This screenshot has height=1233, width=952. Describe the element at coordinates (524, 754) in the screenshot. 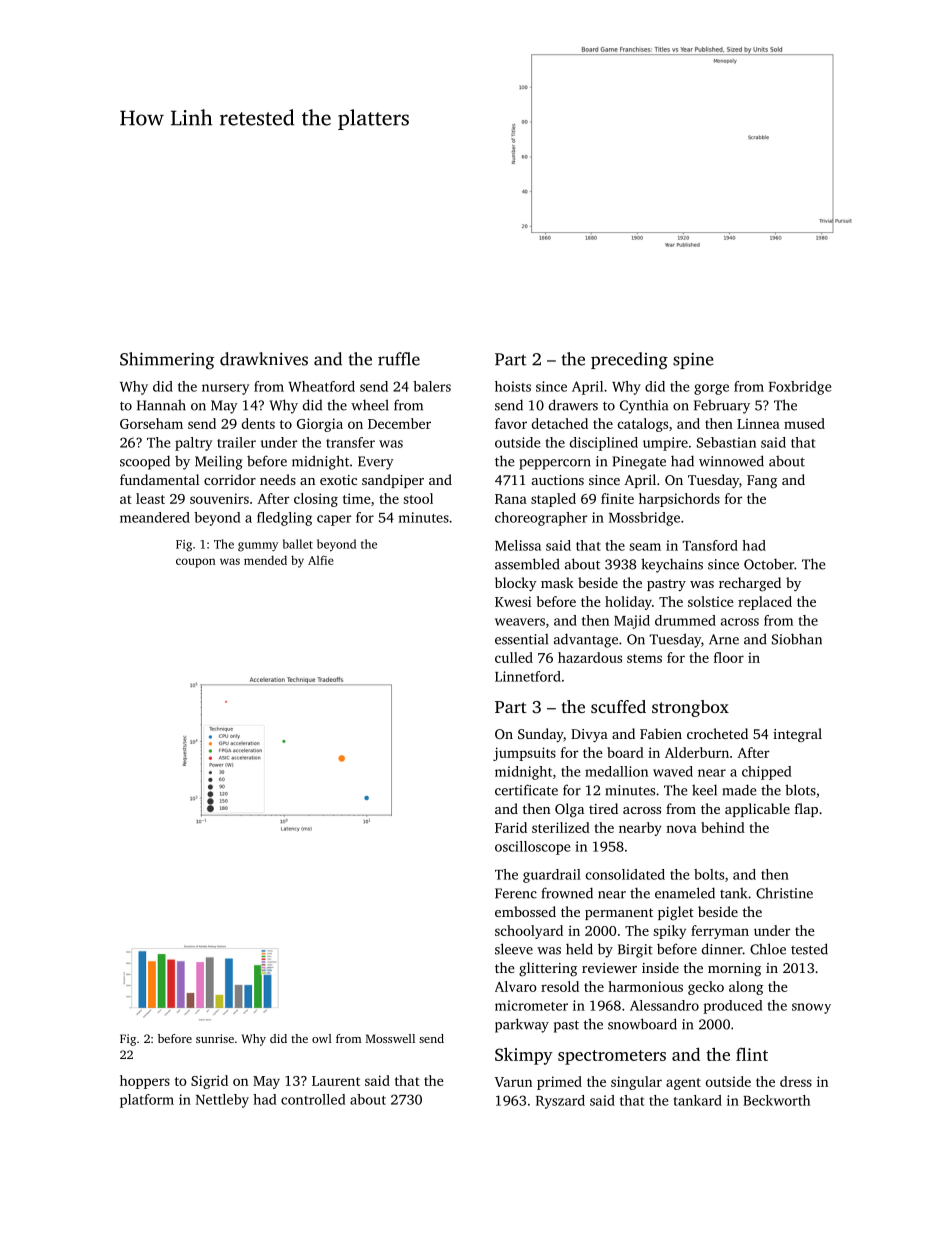

I see `jumpsuits` at that location.
